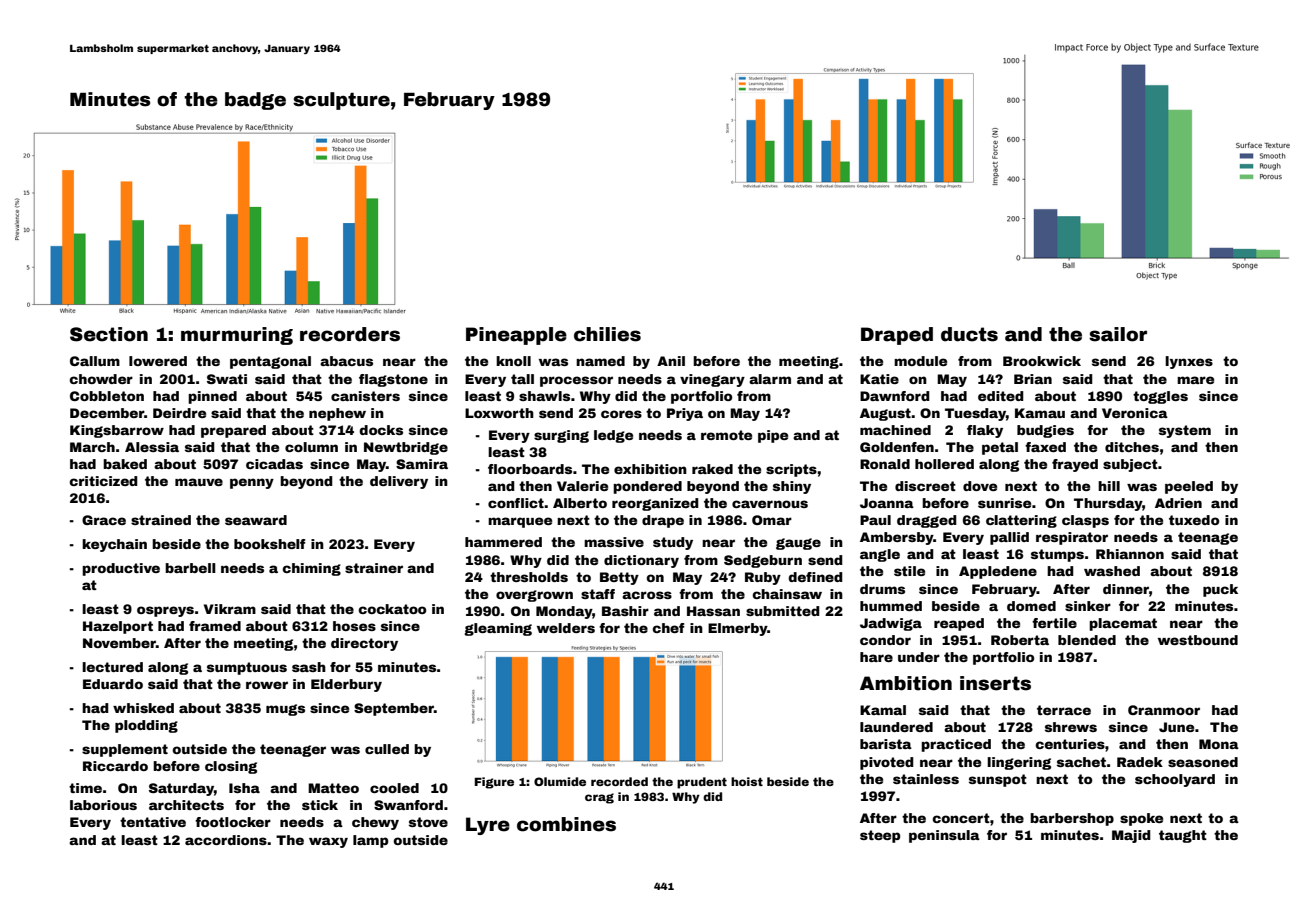  What do you see at coordinates (1118, 334) in the screenshot?
I see `sailor` at bounding box center [1118, 334].
